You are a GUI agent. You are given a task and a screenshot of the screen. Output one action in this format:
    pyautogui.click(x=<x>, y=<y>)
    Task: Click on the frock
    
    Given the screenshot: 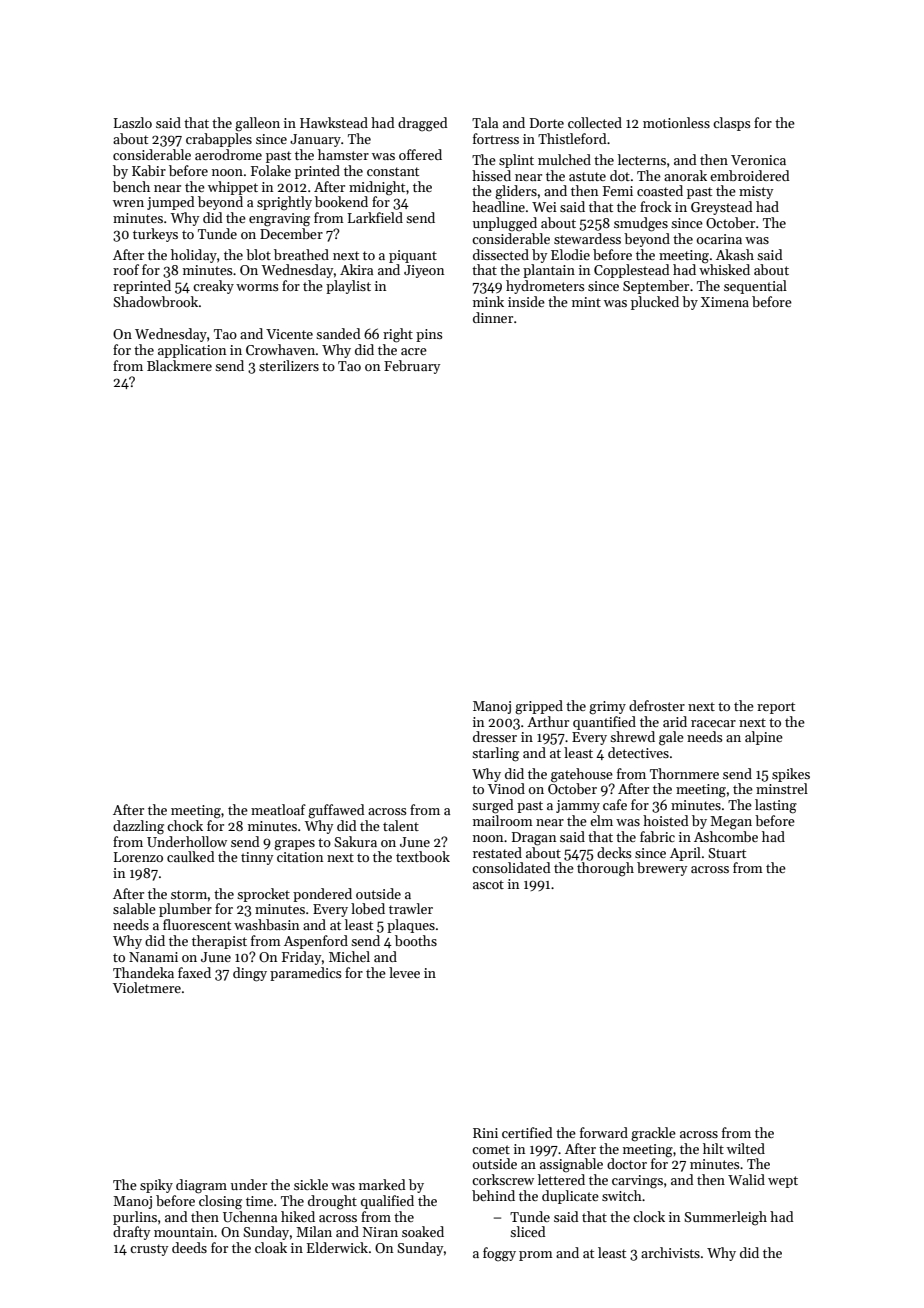 What is the action you would take?
    pyautogui.click(x=656, y=206)
